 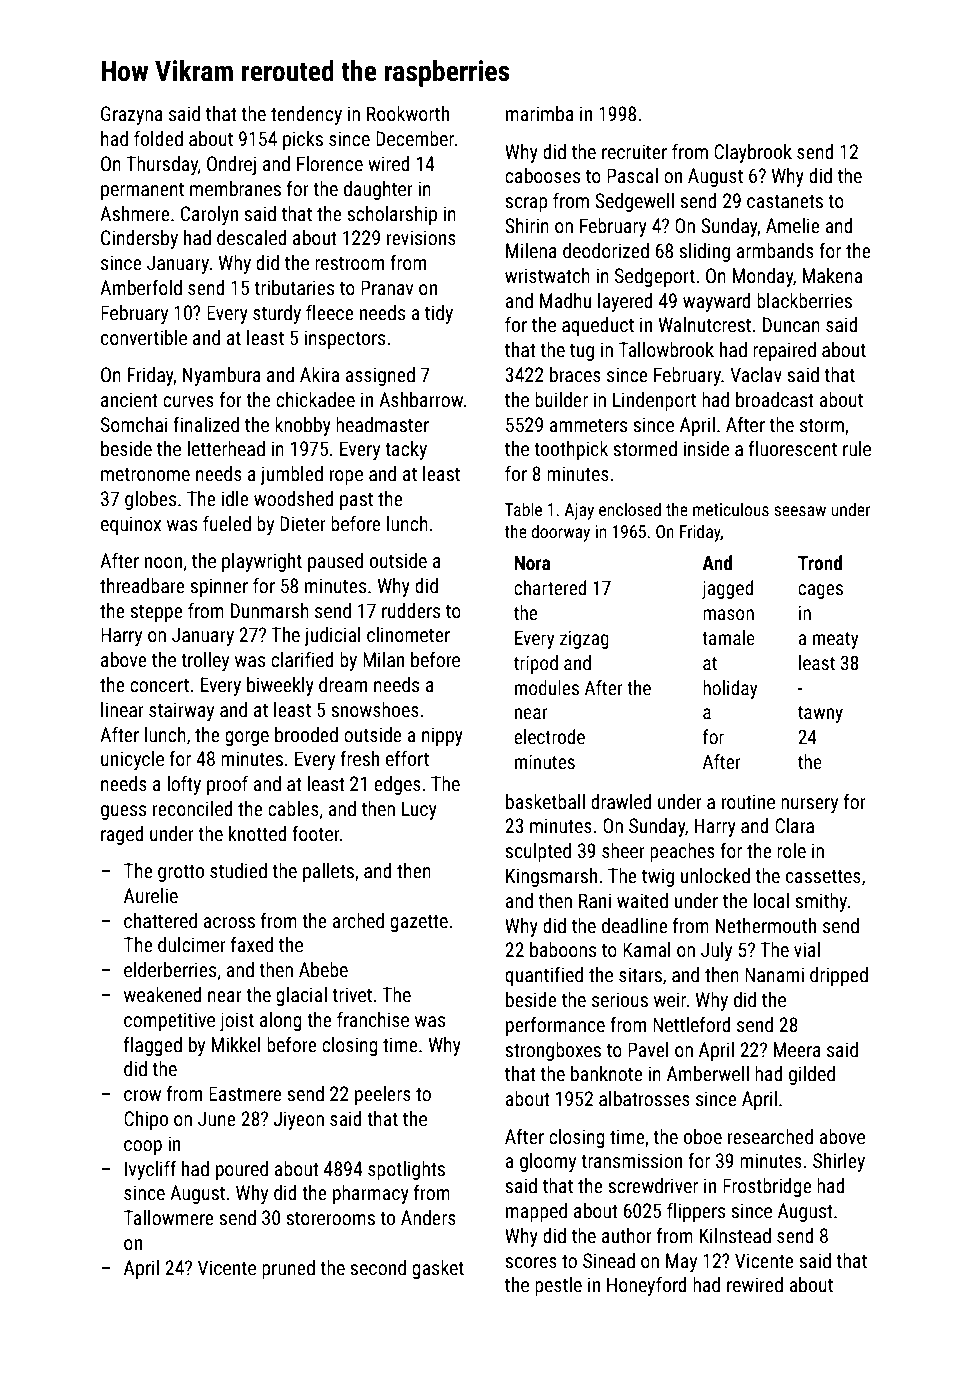 What do you see at coordinates (303, 523) in the document?
I see `Dieter` at bounding box center [303, 523].
